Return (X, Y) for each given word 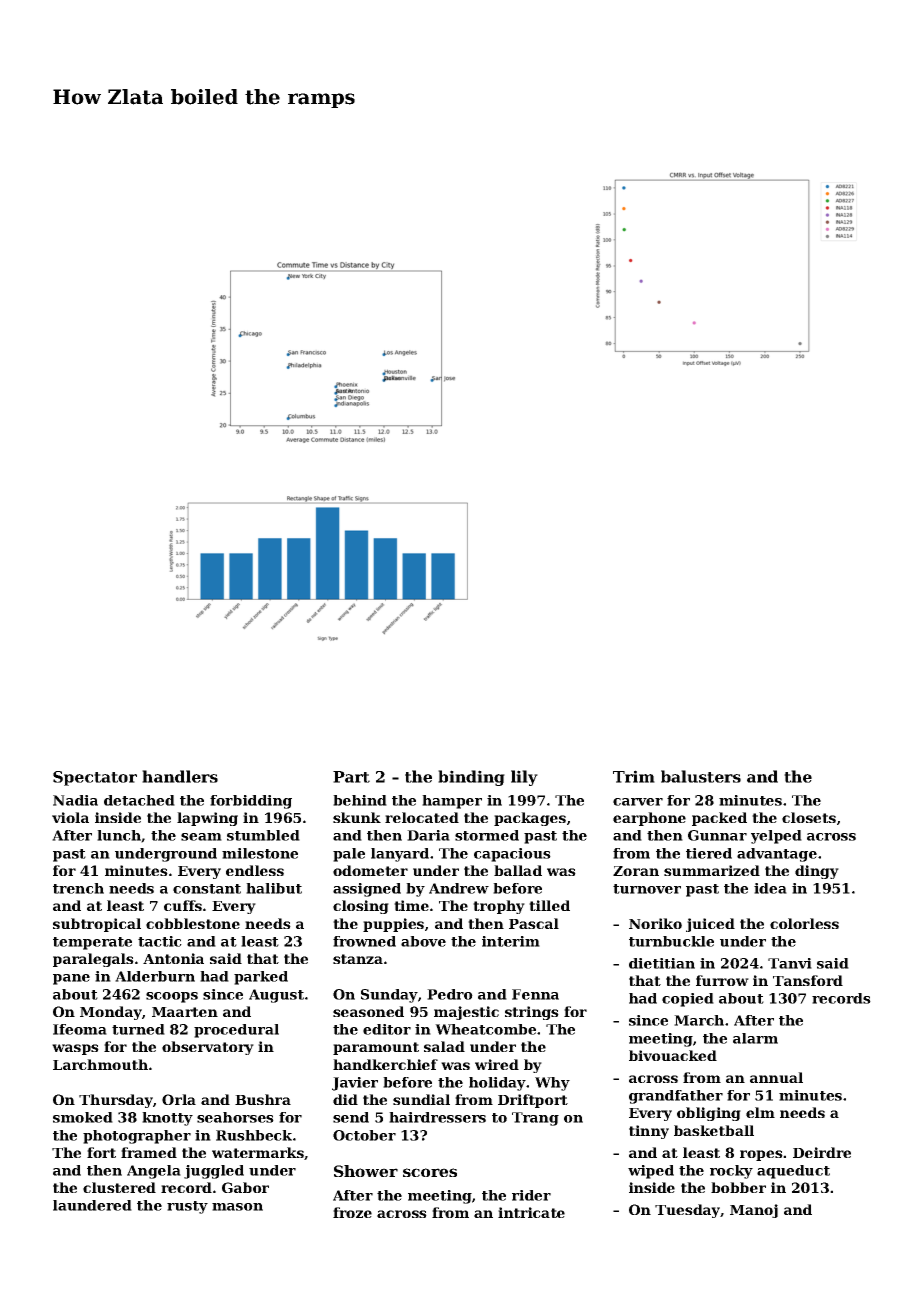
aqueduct (793, 1172)
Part (351, 777)
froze (352, 1212)
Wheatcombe (485, 1029)
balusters (701, 776)
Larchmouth (100, 1064)
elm (760, 1112)
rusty (187, 1207)
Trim (634, 776)
